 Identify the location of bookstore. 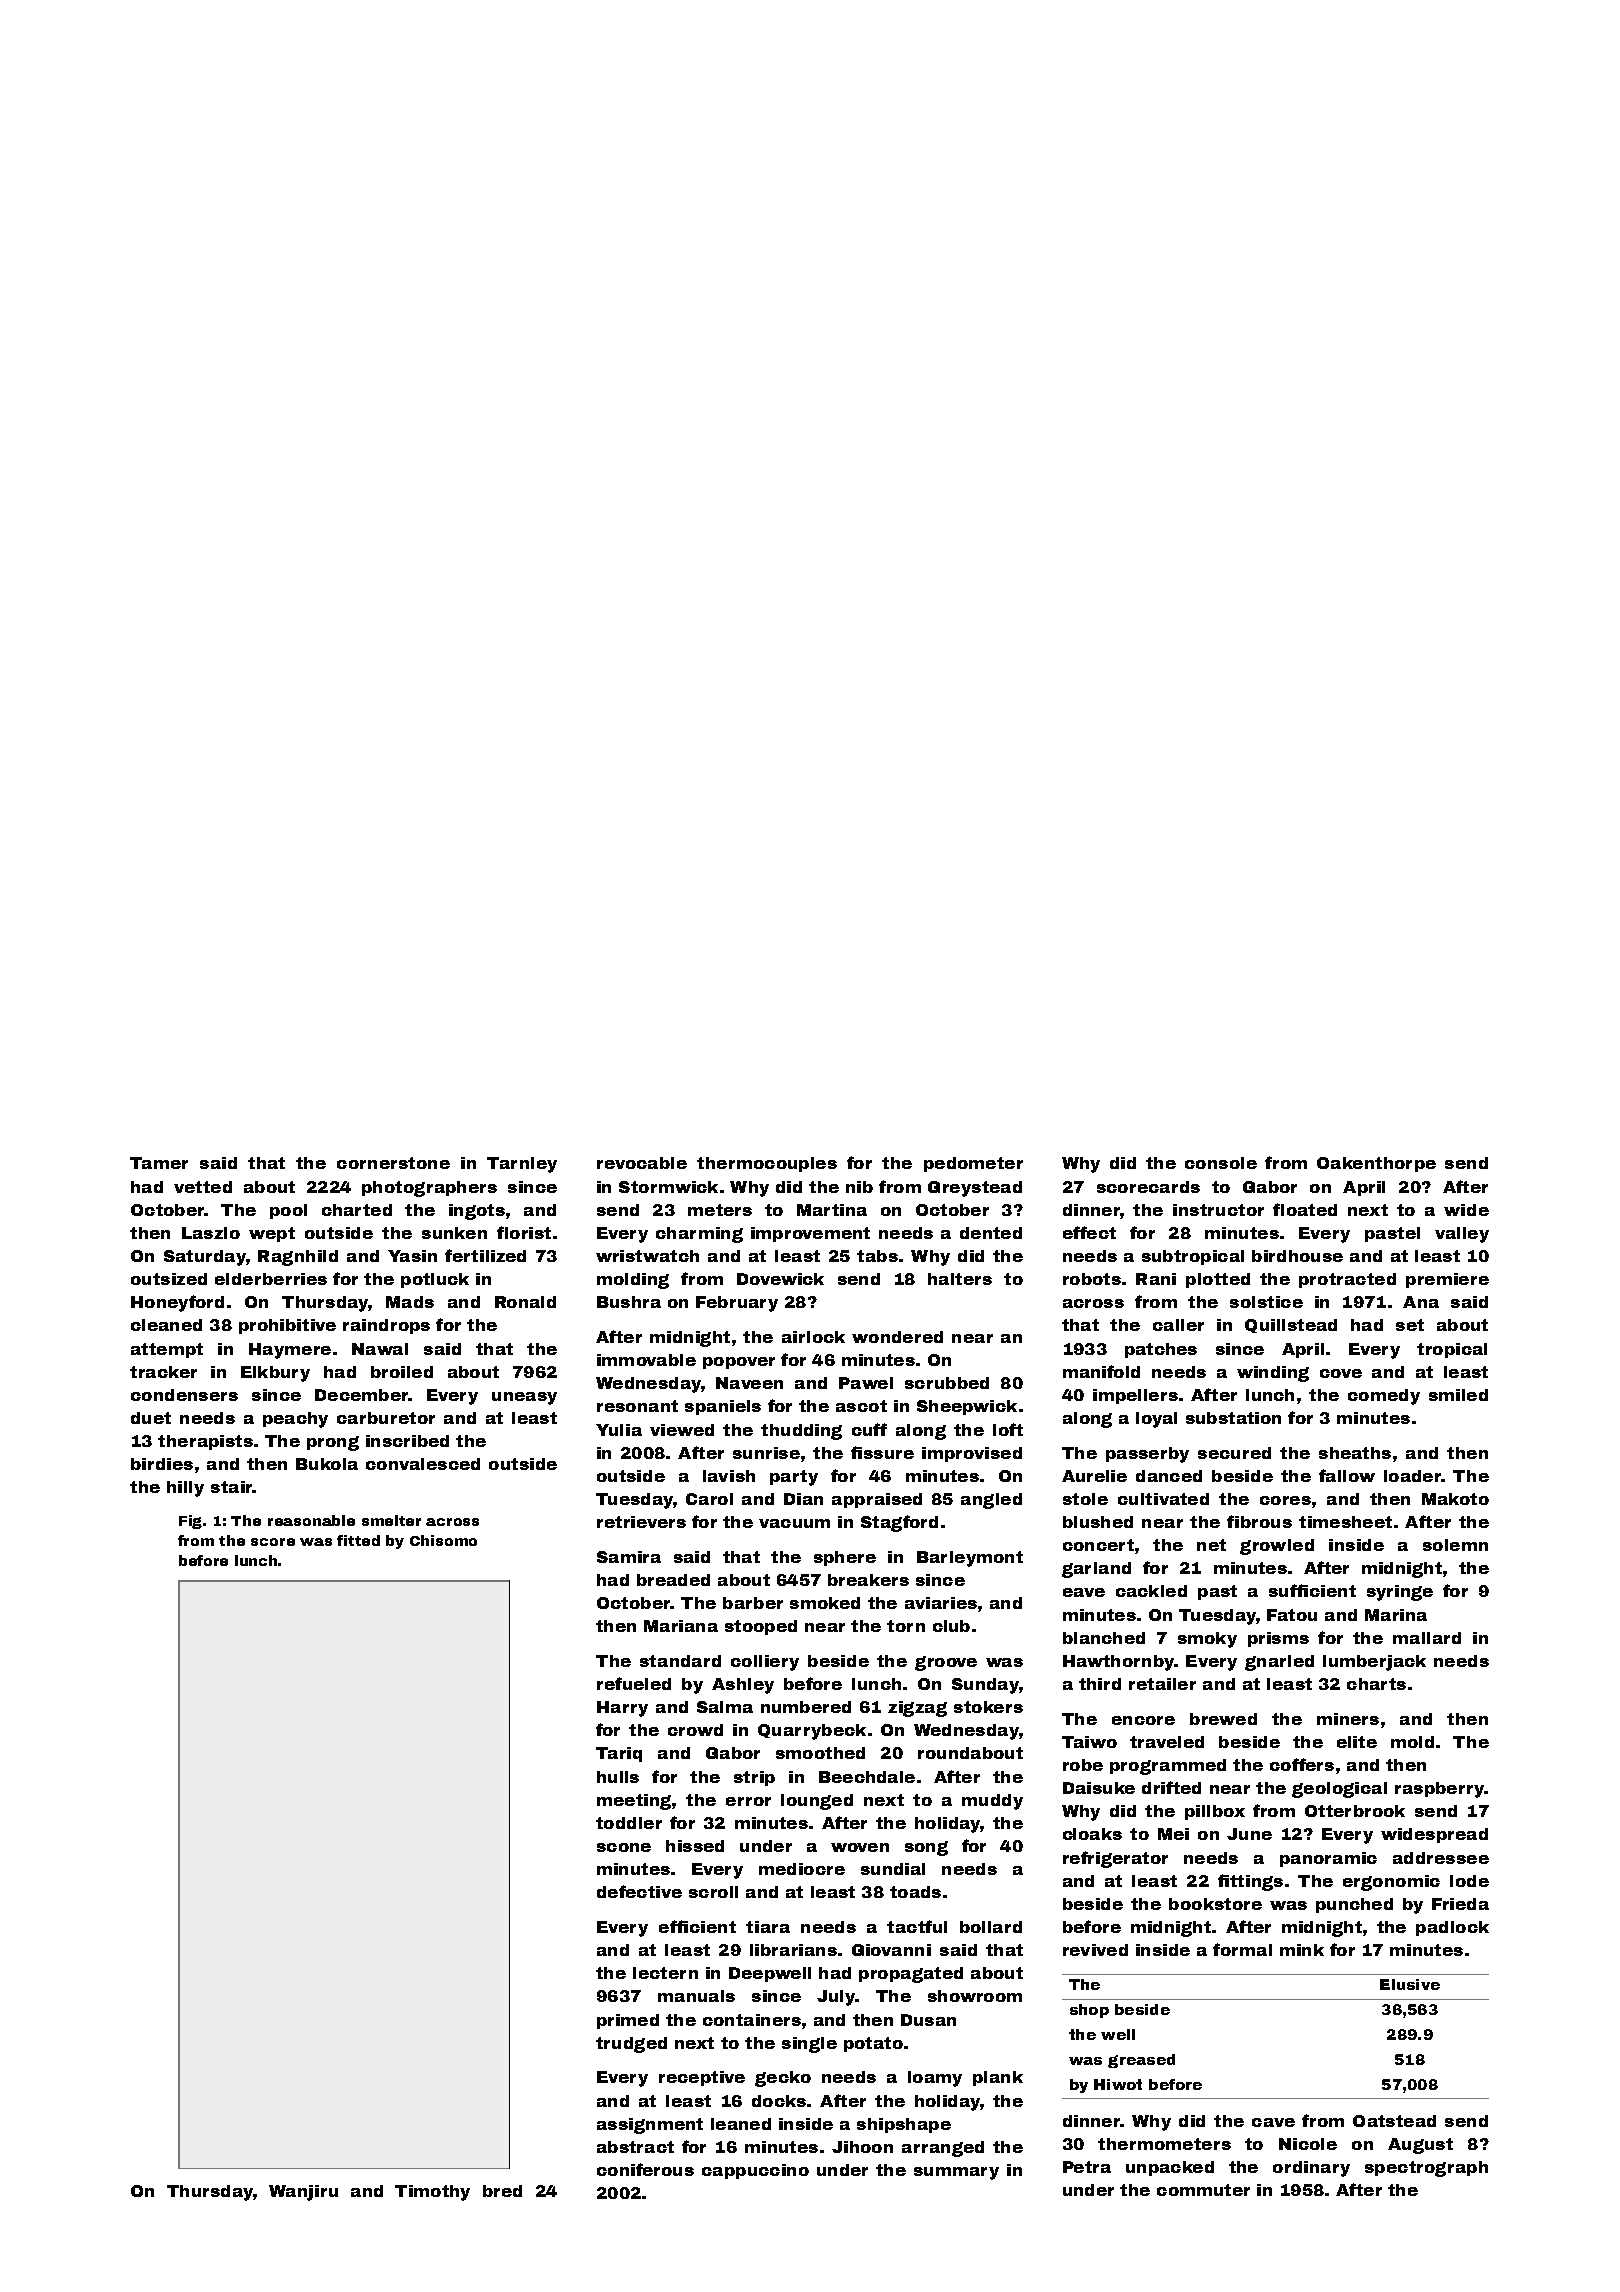
(1215, 1904).
